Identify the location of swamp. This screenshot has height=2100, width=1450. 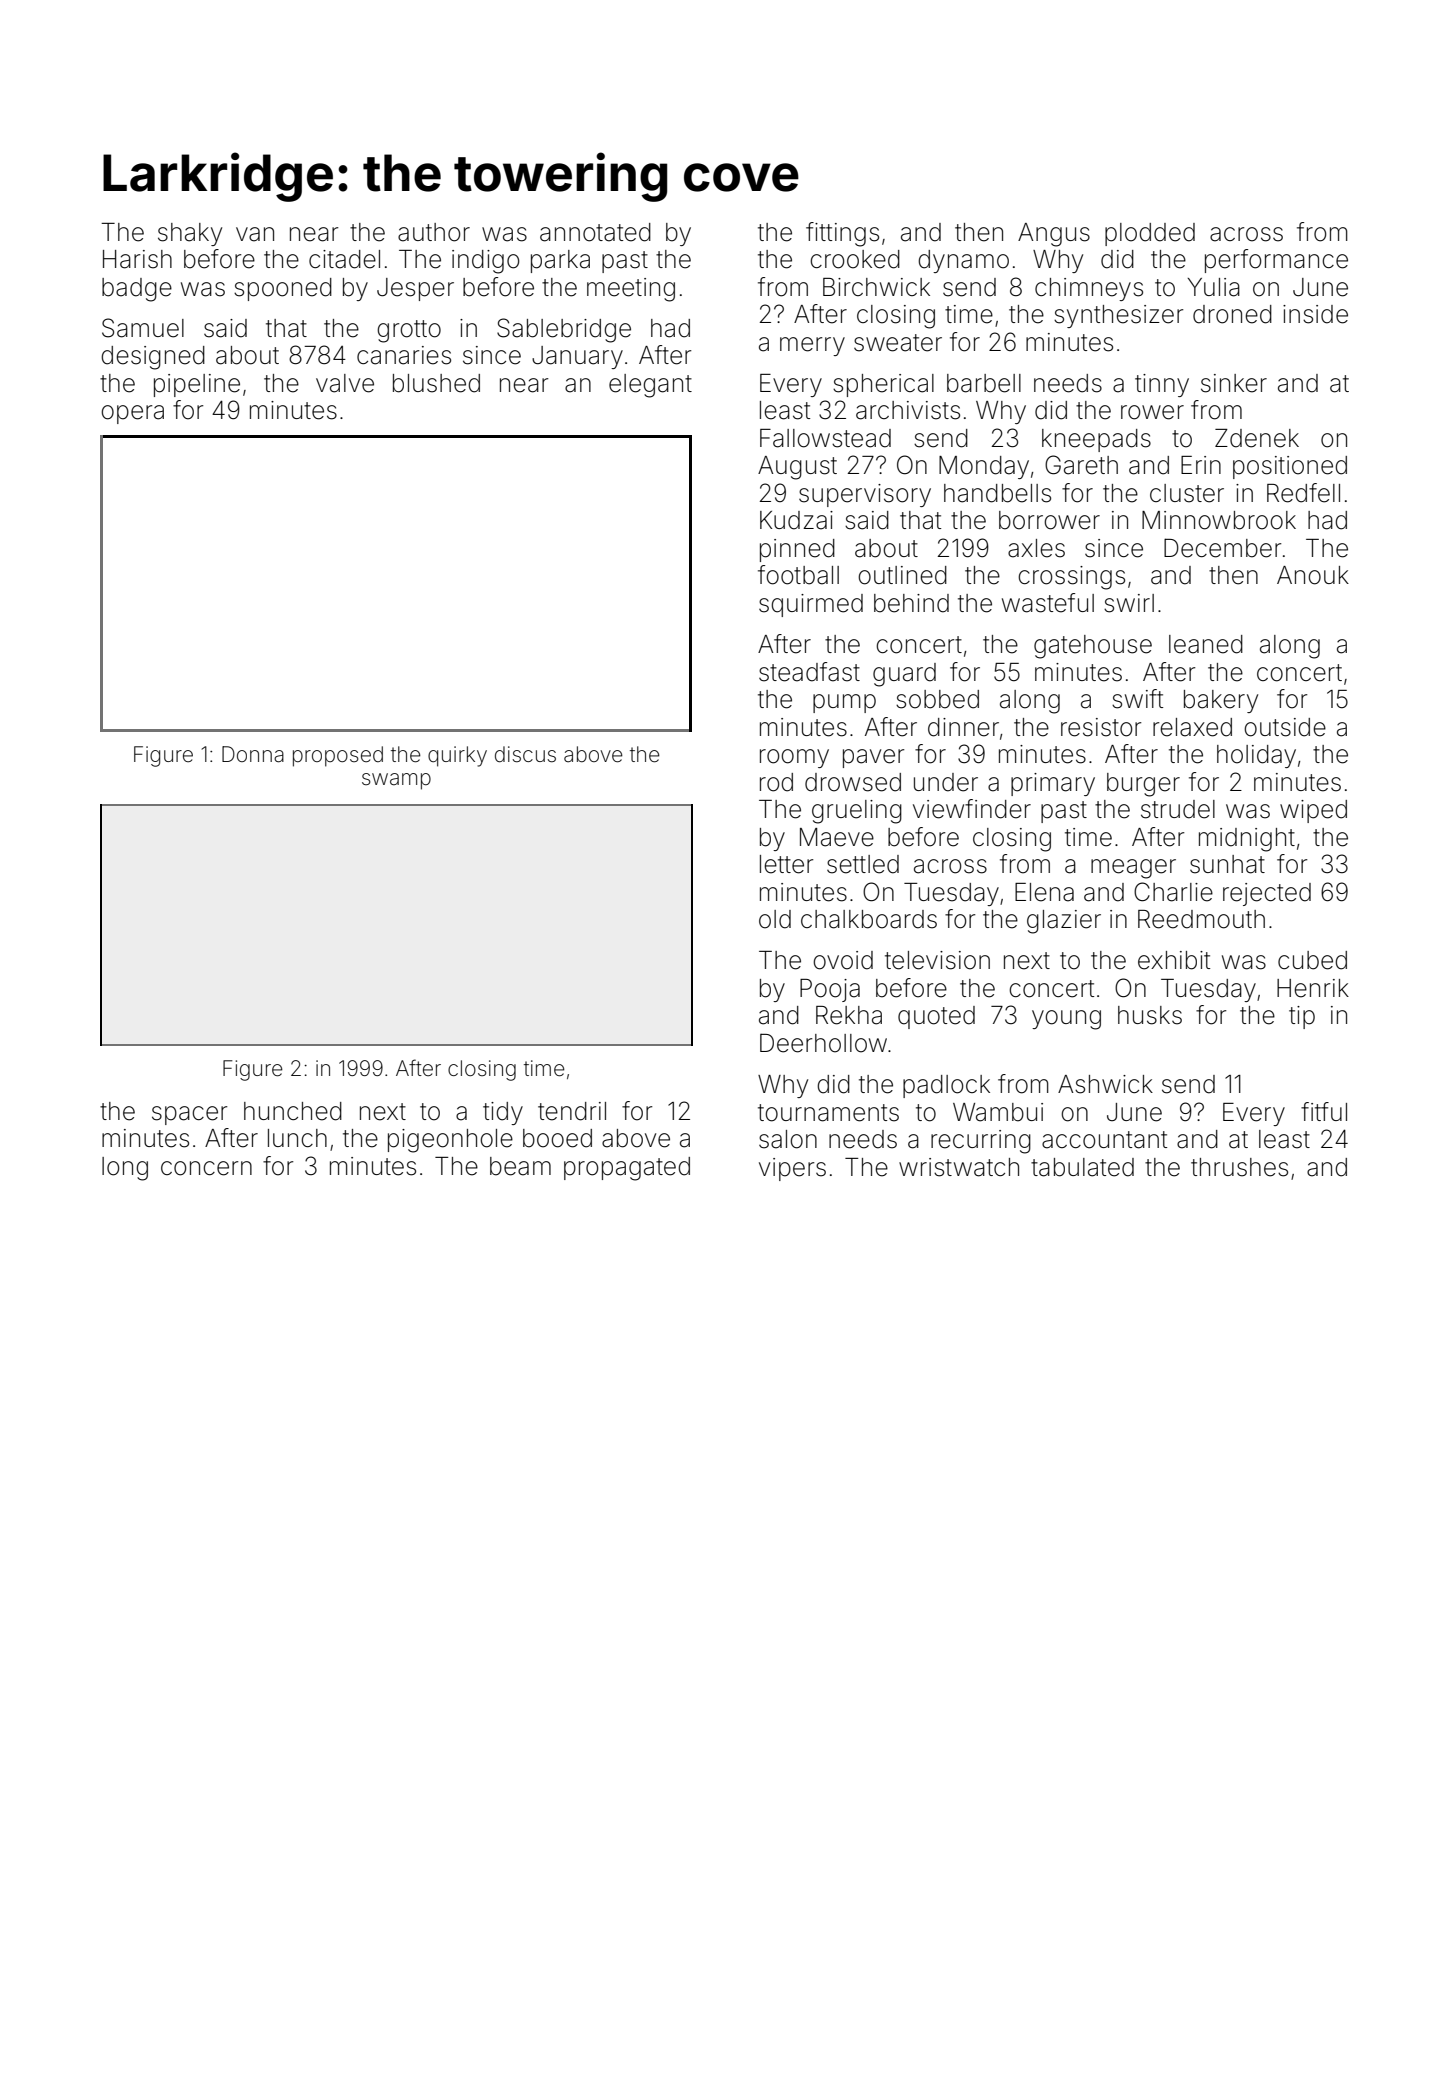
(396, 781).
